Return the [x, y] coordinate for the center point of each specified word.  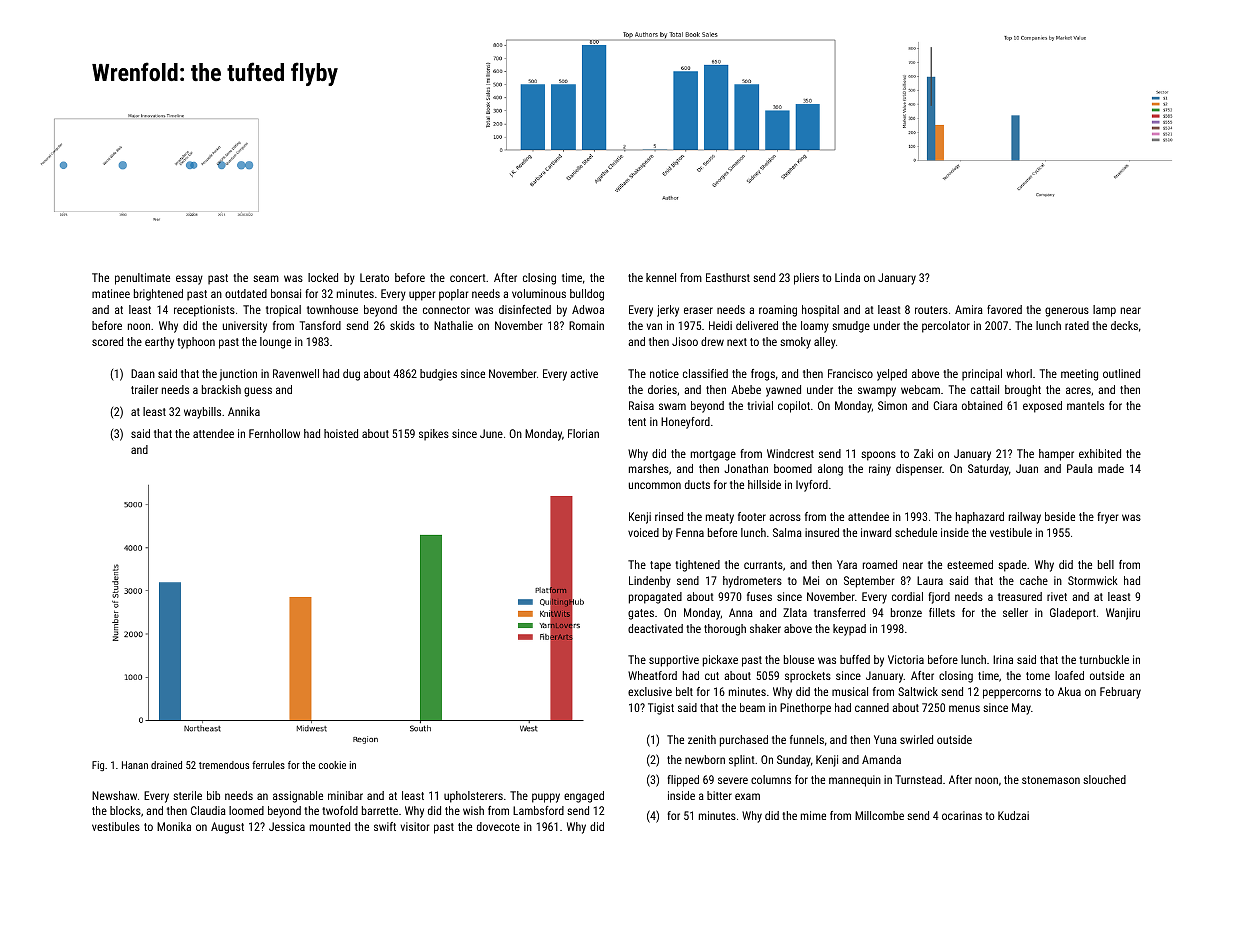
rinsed [669, 516]
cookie [332, 765]
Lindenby [650, 582]
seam [266, 278]
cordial [907, 596]
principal [982, 375]
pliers [806, 279]
